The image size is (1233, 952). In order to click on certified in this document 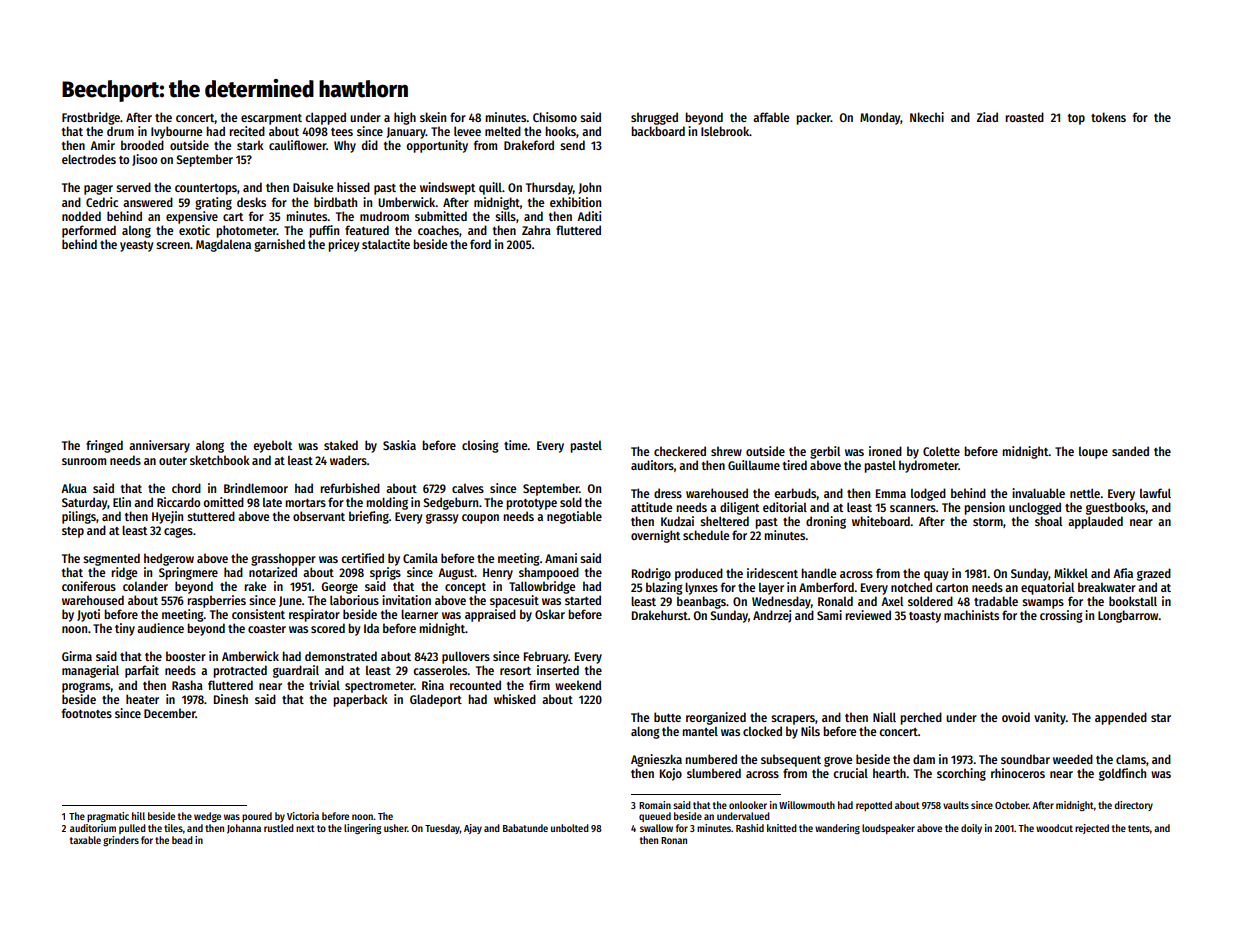, I will do `click(362, 558)`.
